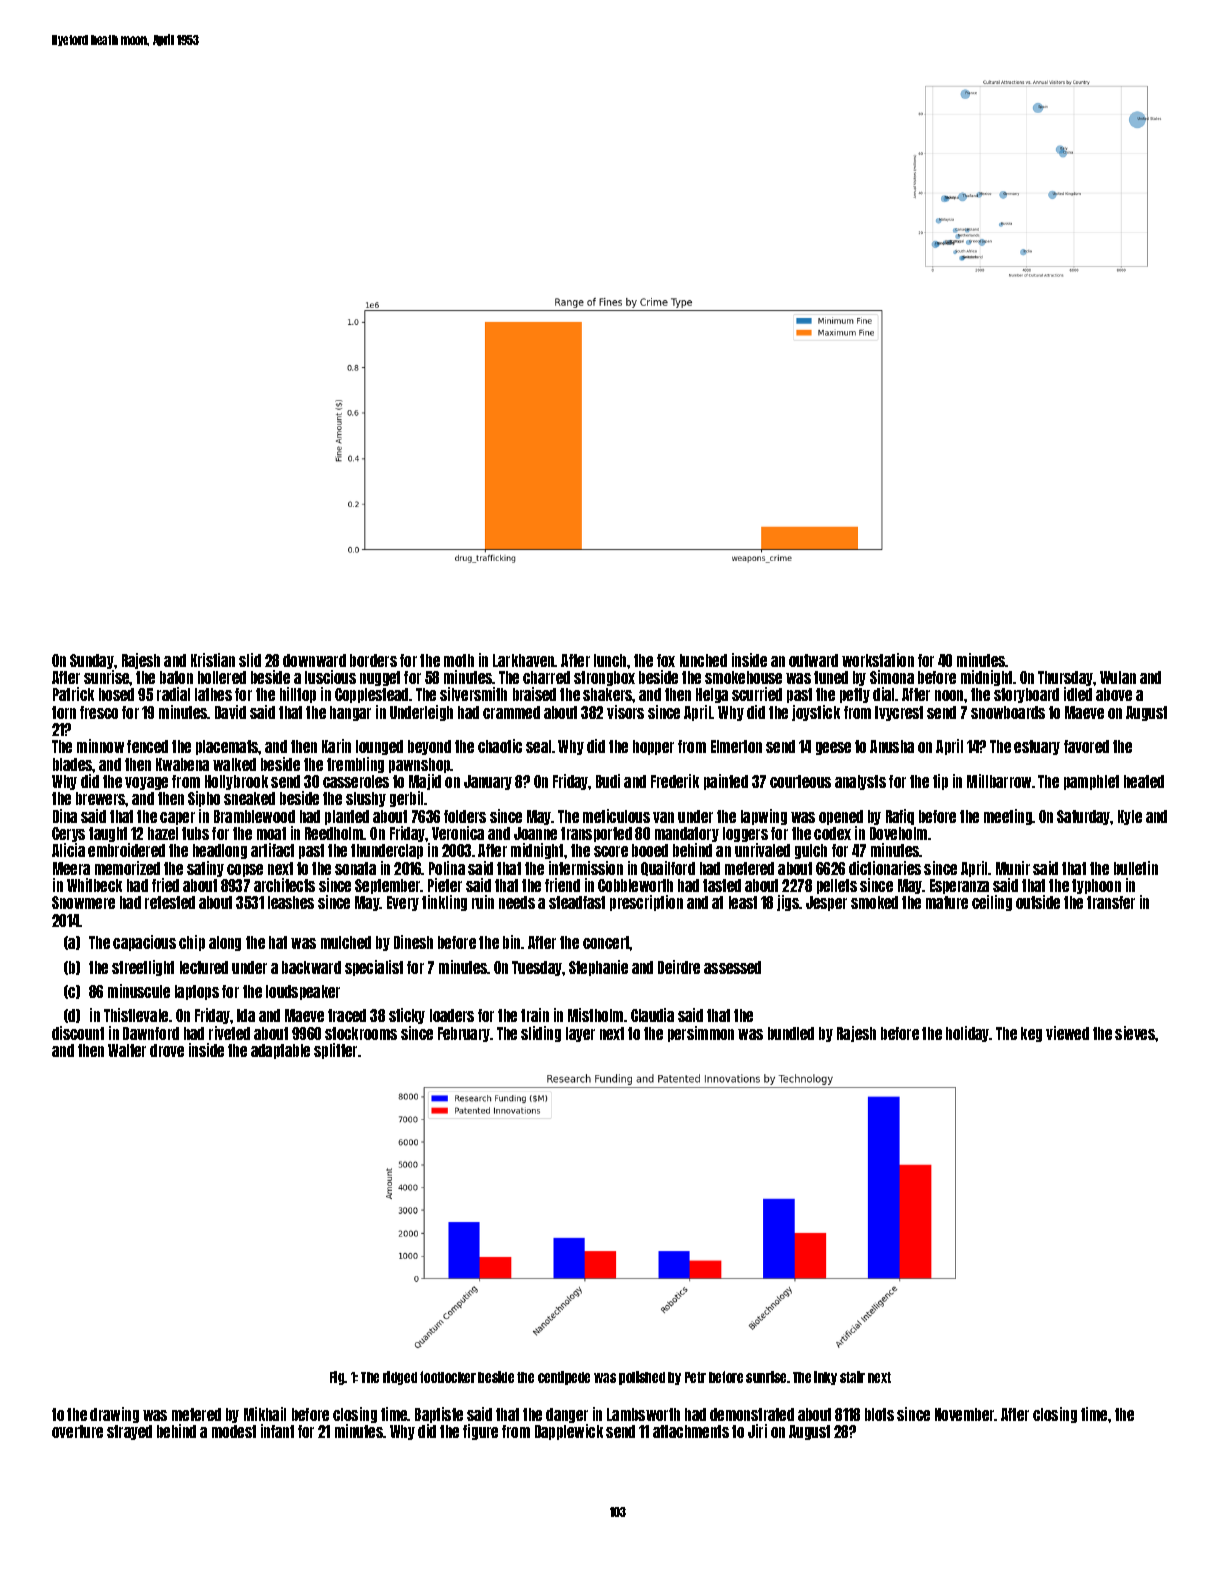  I want to click on strayed, so click(129, 1432).
